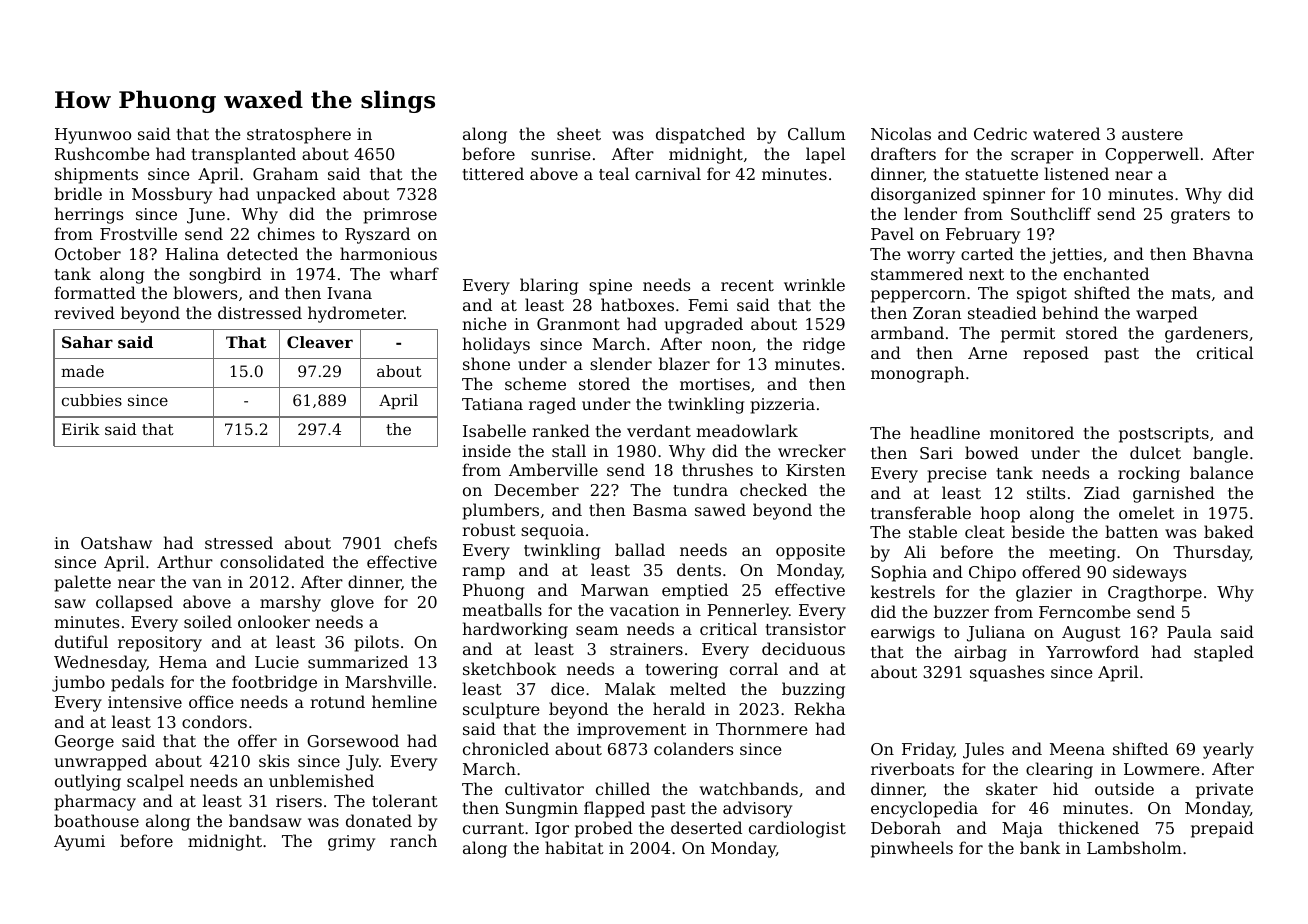 The height and width of the screenshot is (924, 1308). Describe the element at coordinates (1152, 134) in the screenshot. I see `austere` at that location.
